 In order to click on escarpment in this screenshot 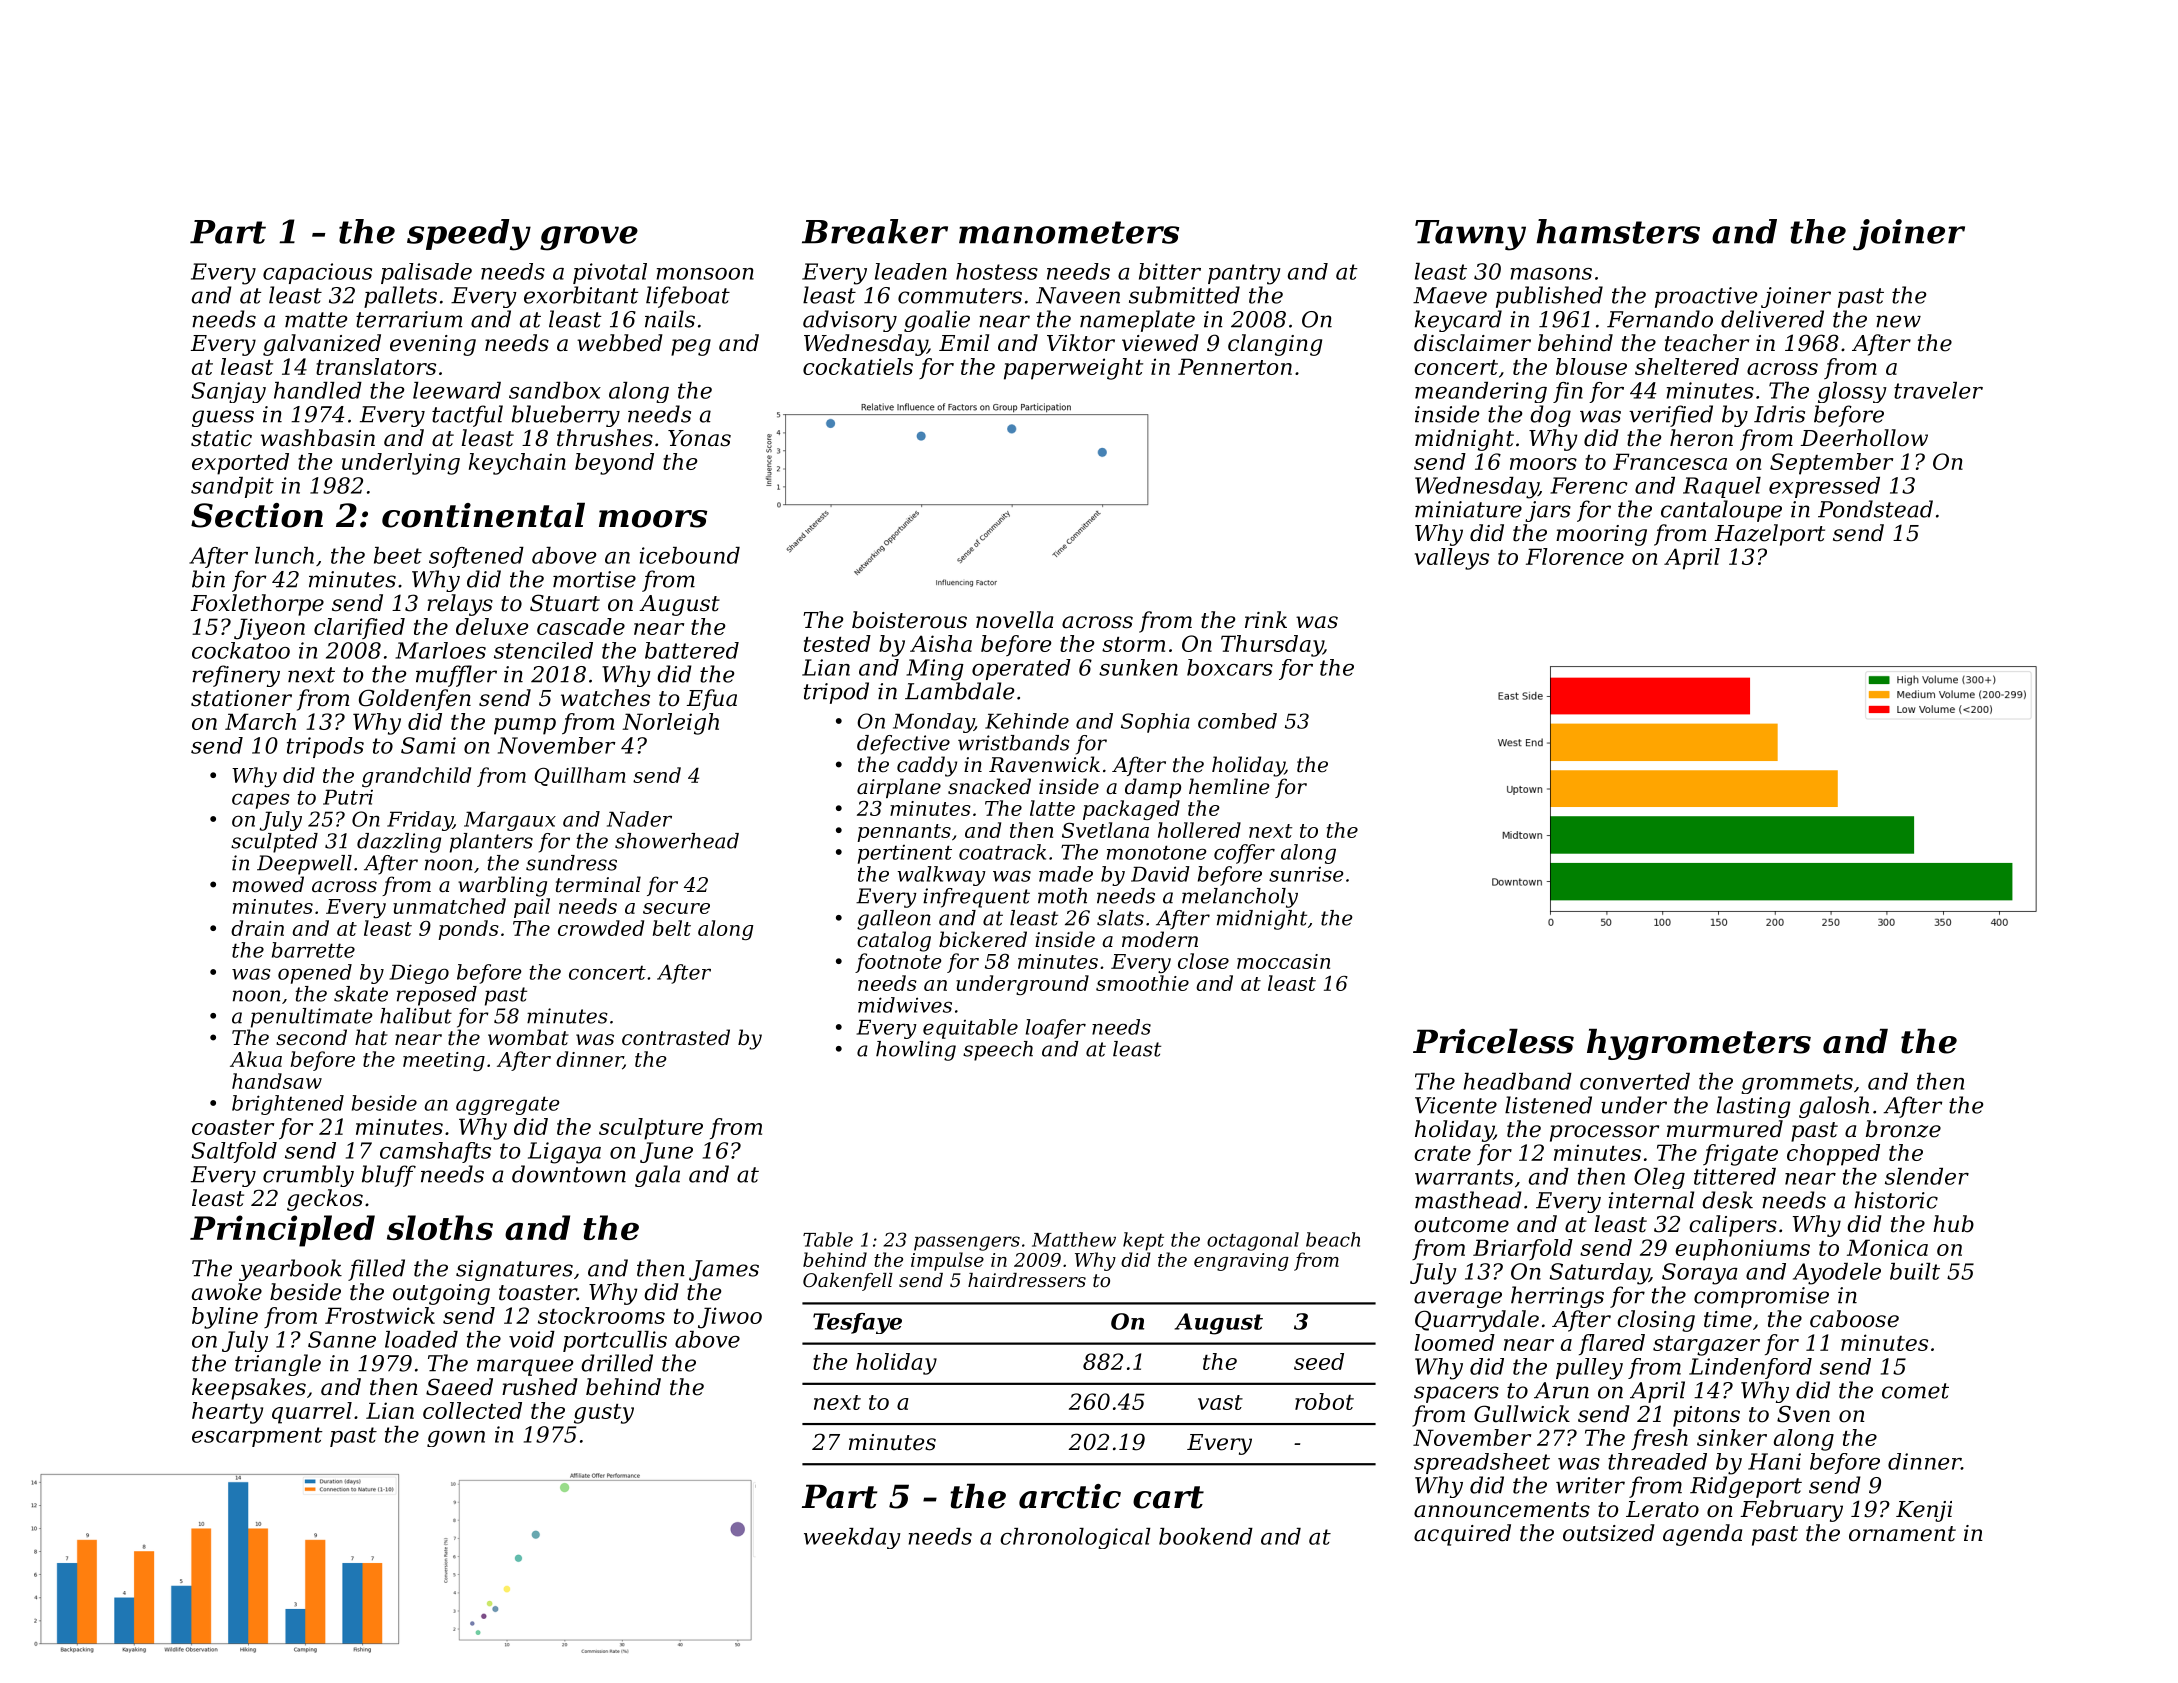, I will do `click(257, 1437)`.
